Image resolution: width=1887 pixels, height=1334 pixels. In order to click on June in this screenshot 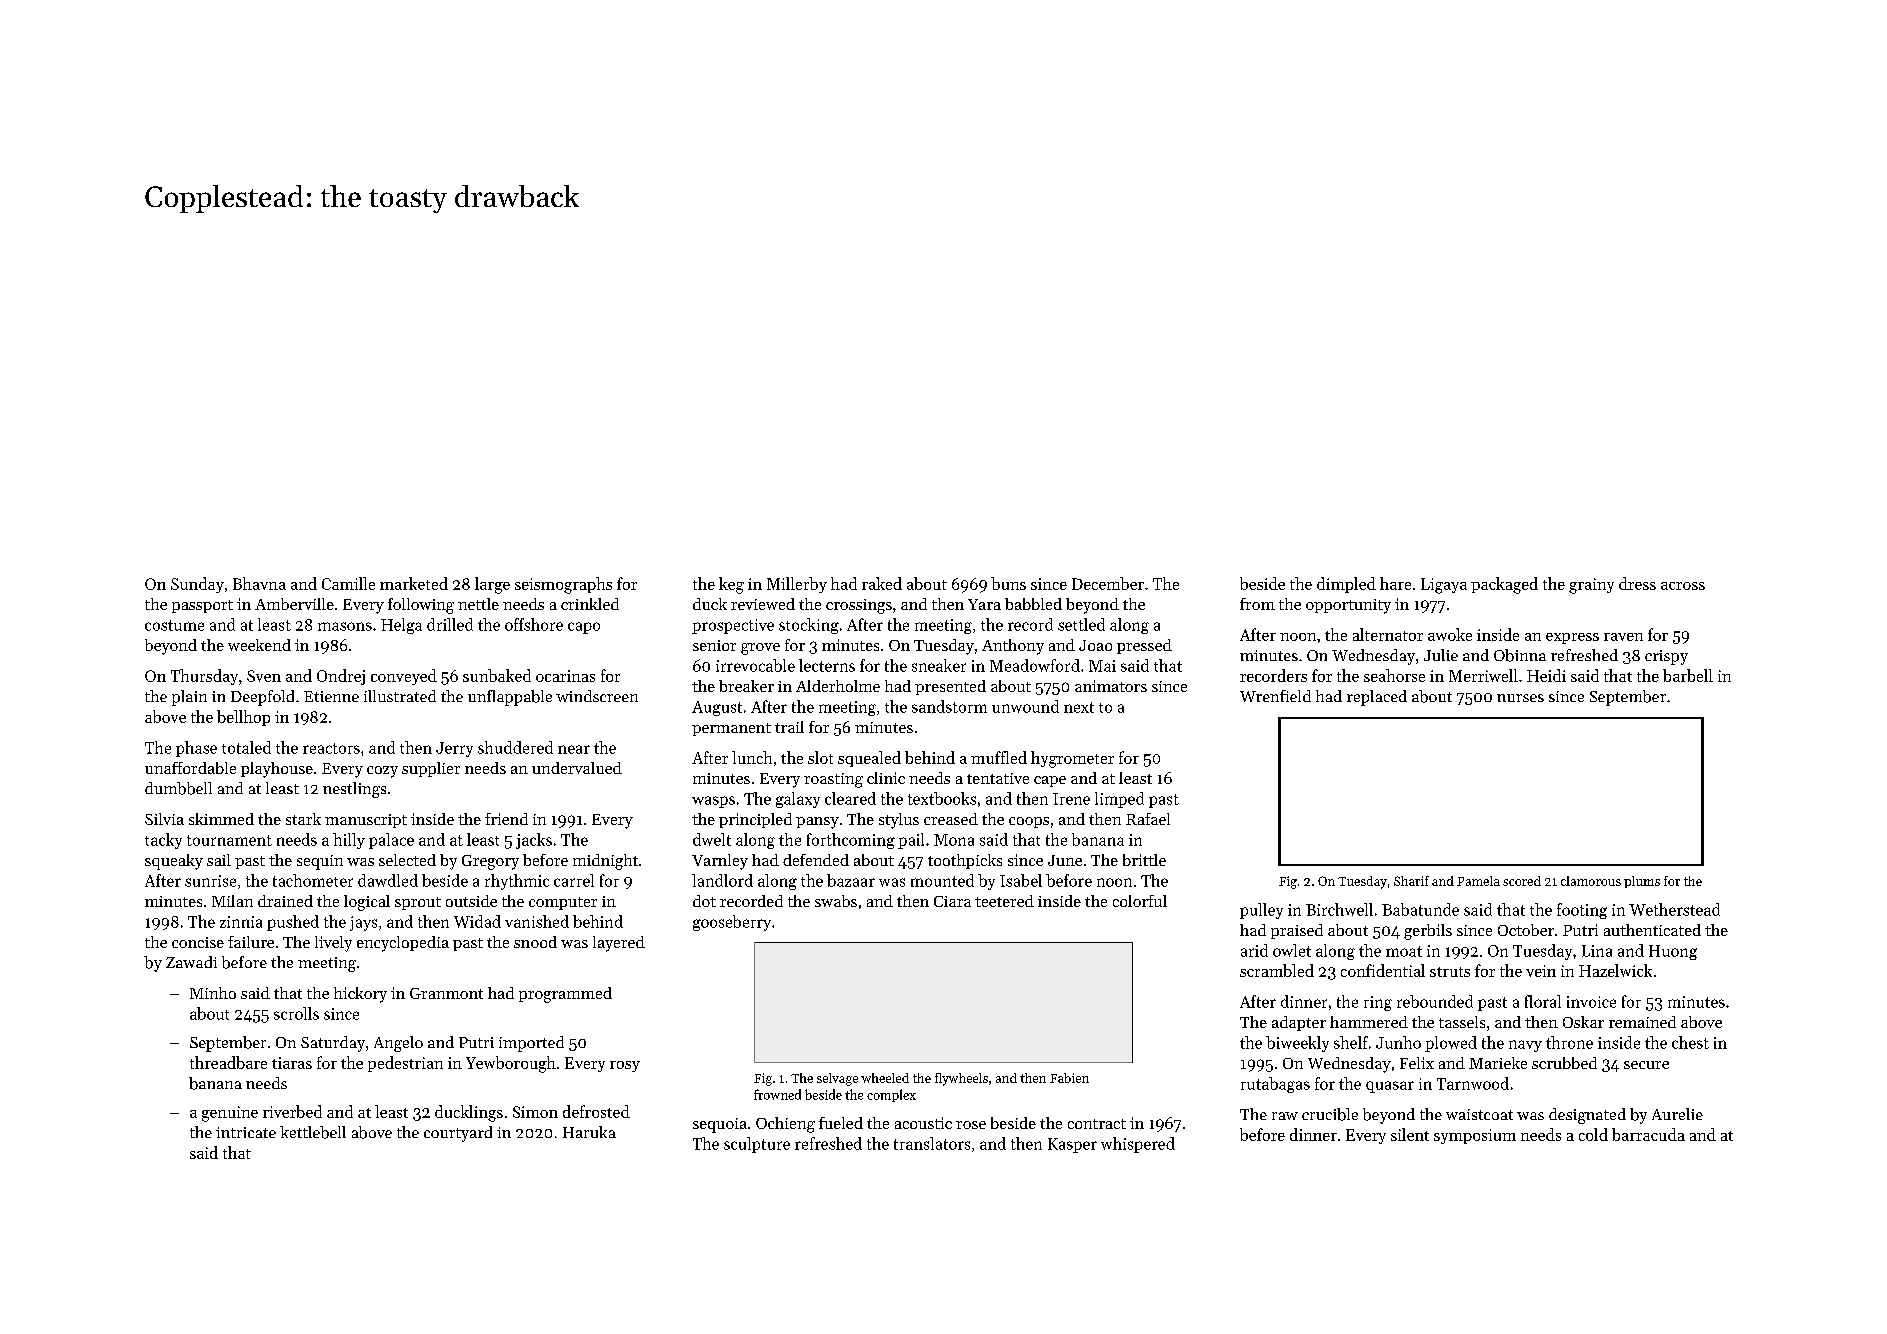, I will do `click(1065, 860)`.
